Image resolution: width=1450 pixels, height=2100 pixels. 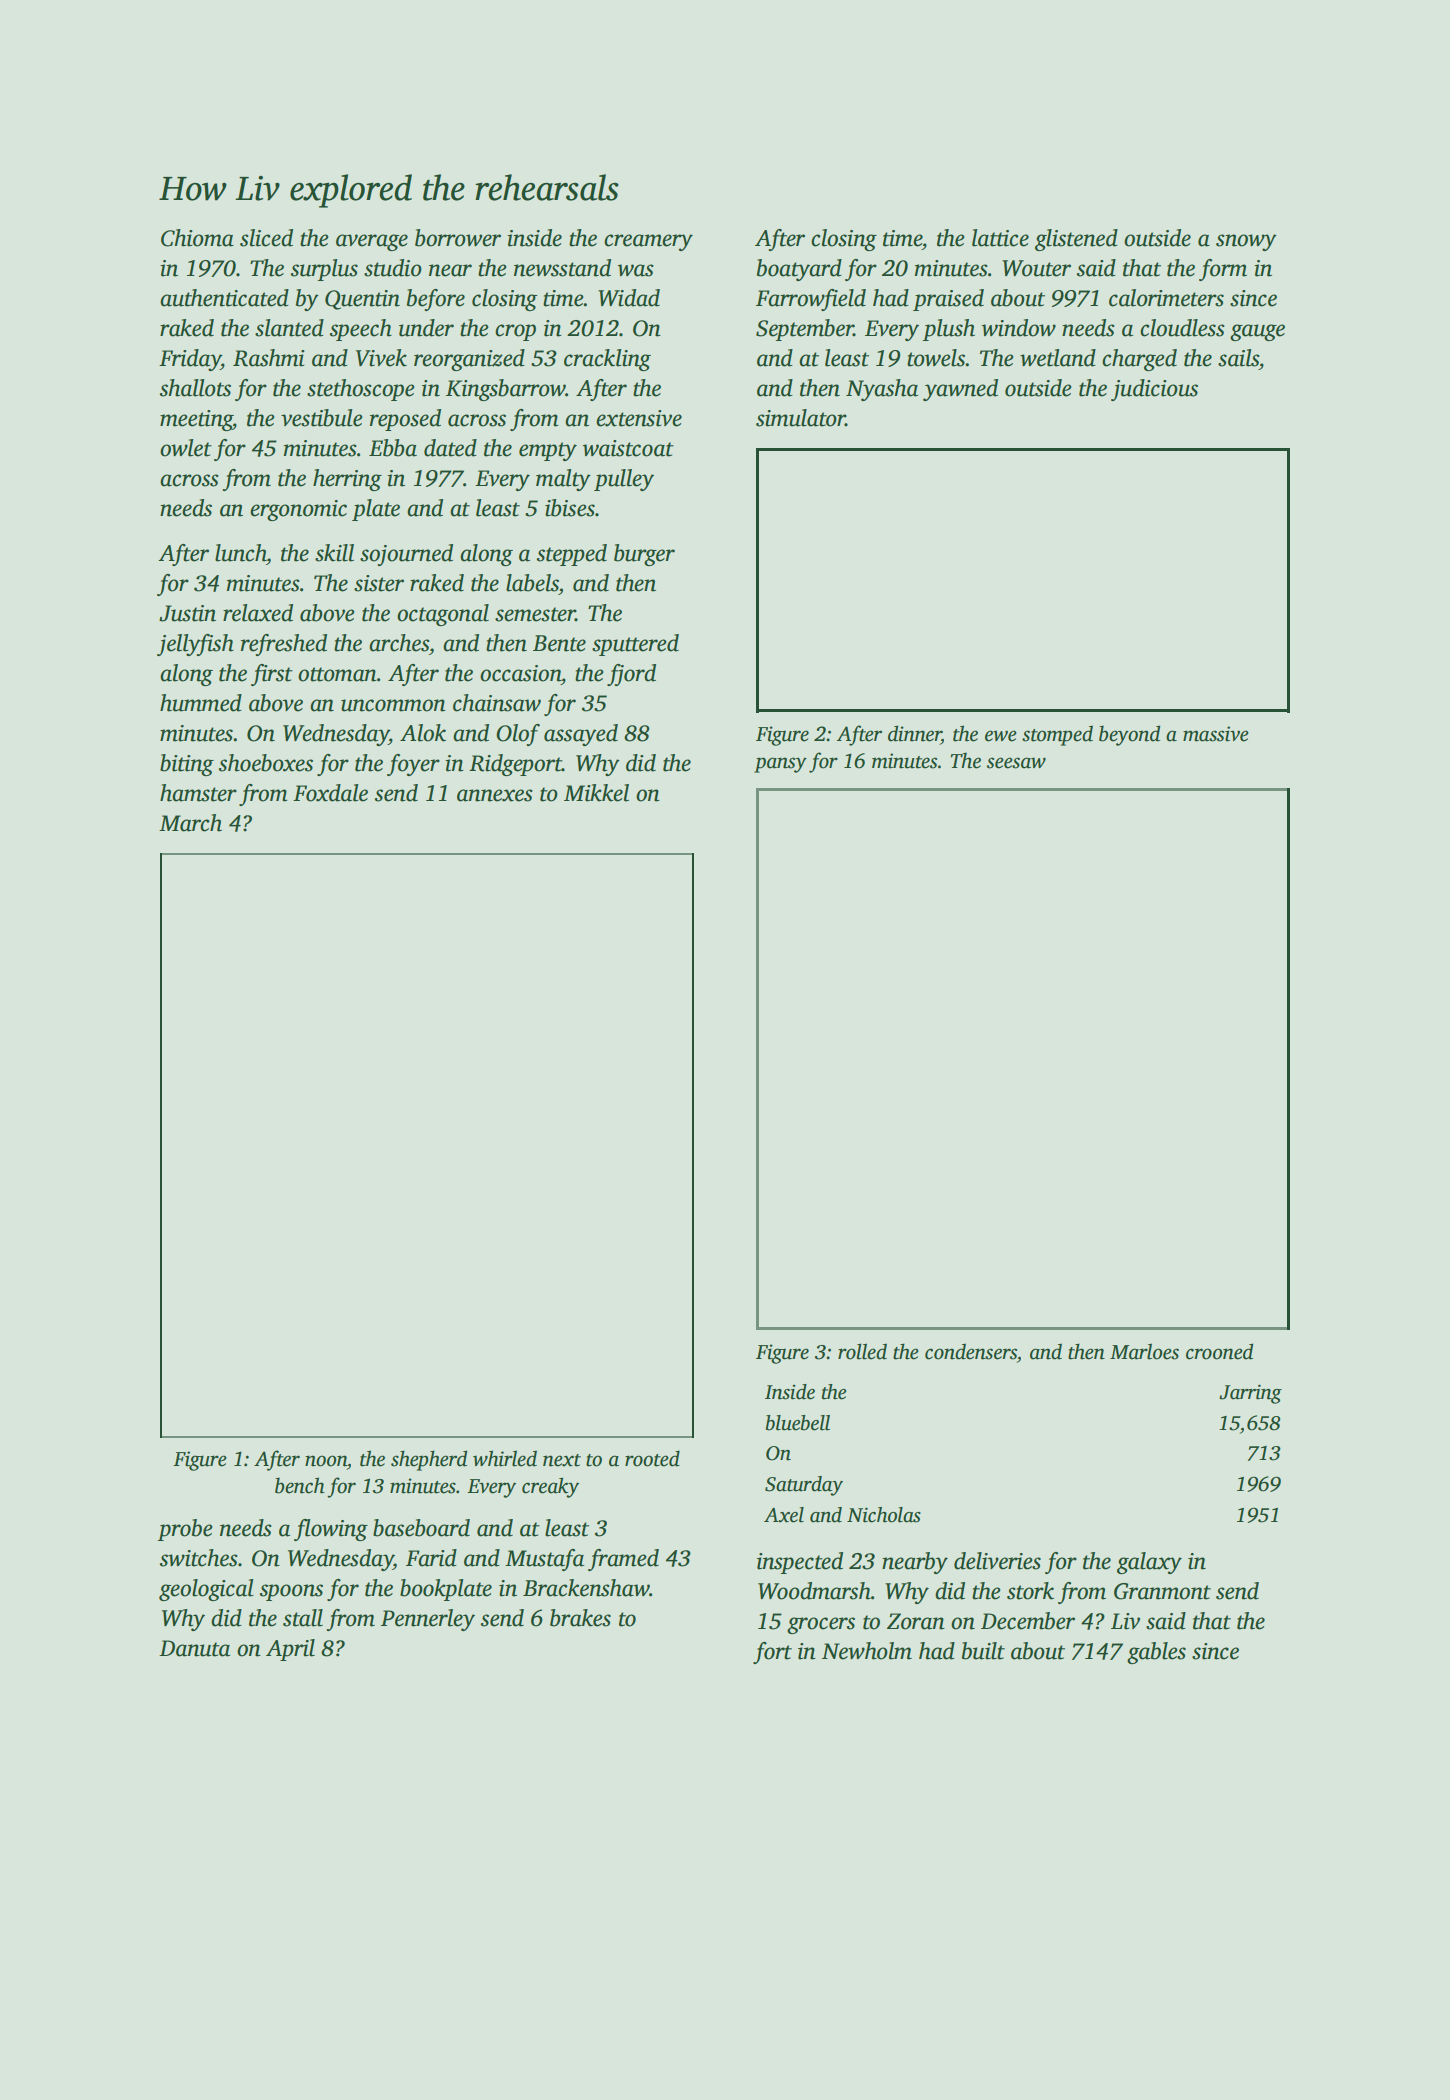 What do you see at coordinates (1016, 763) in the image?
I see `seesaw` at bounding box center [1016, 763].
